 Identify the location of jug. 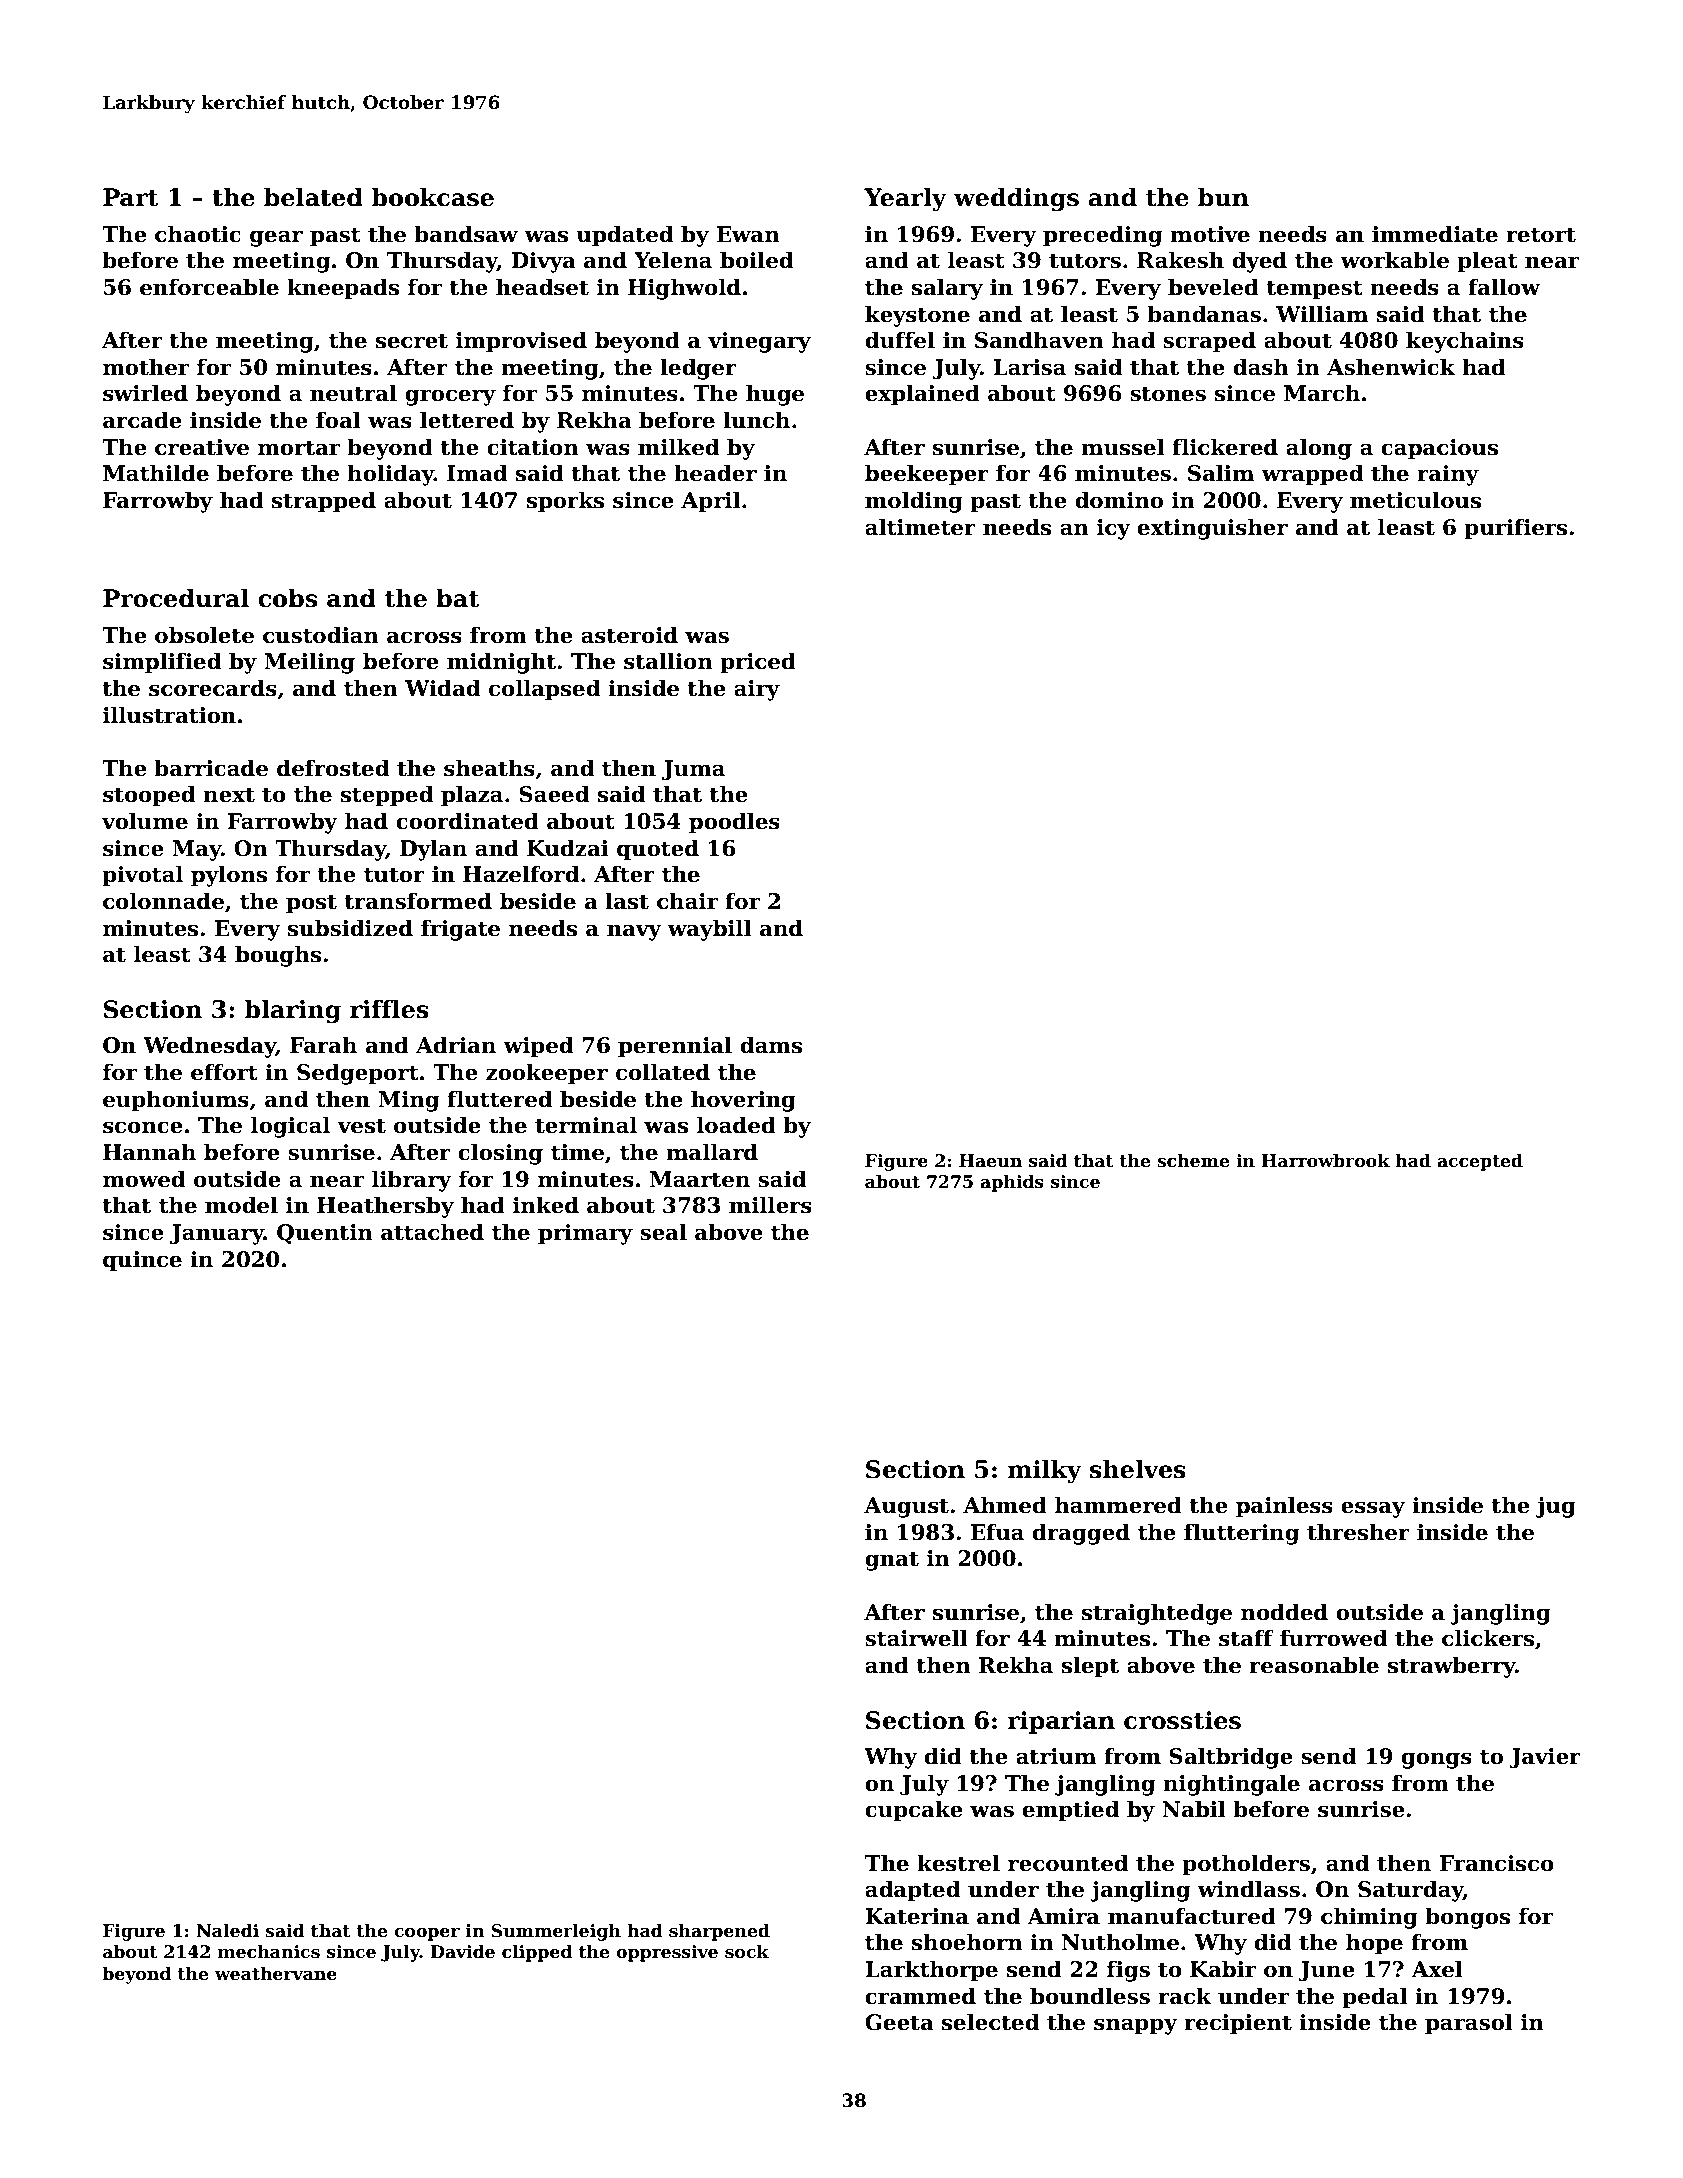
(1556, 1507).
